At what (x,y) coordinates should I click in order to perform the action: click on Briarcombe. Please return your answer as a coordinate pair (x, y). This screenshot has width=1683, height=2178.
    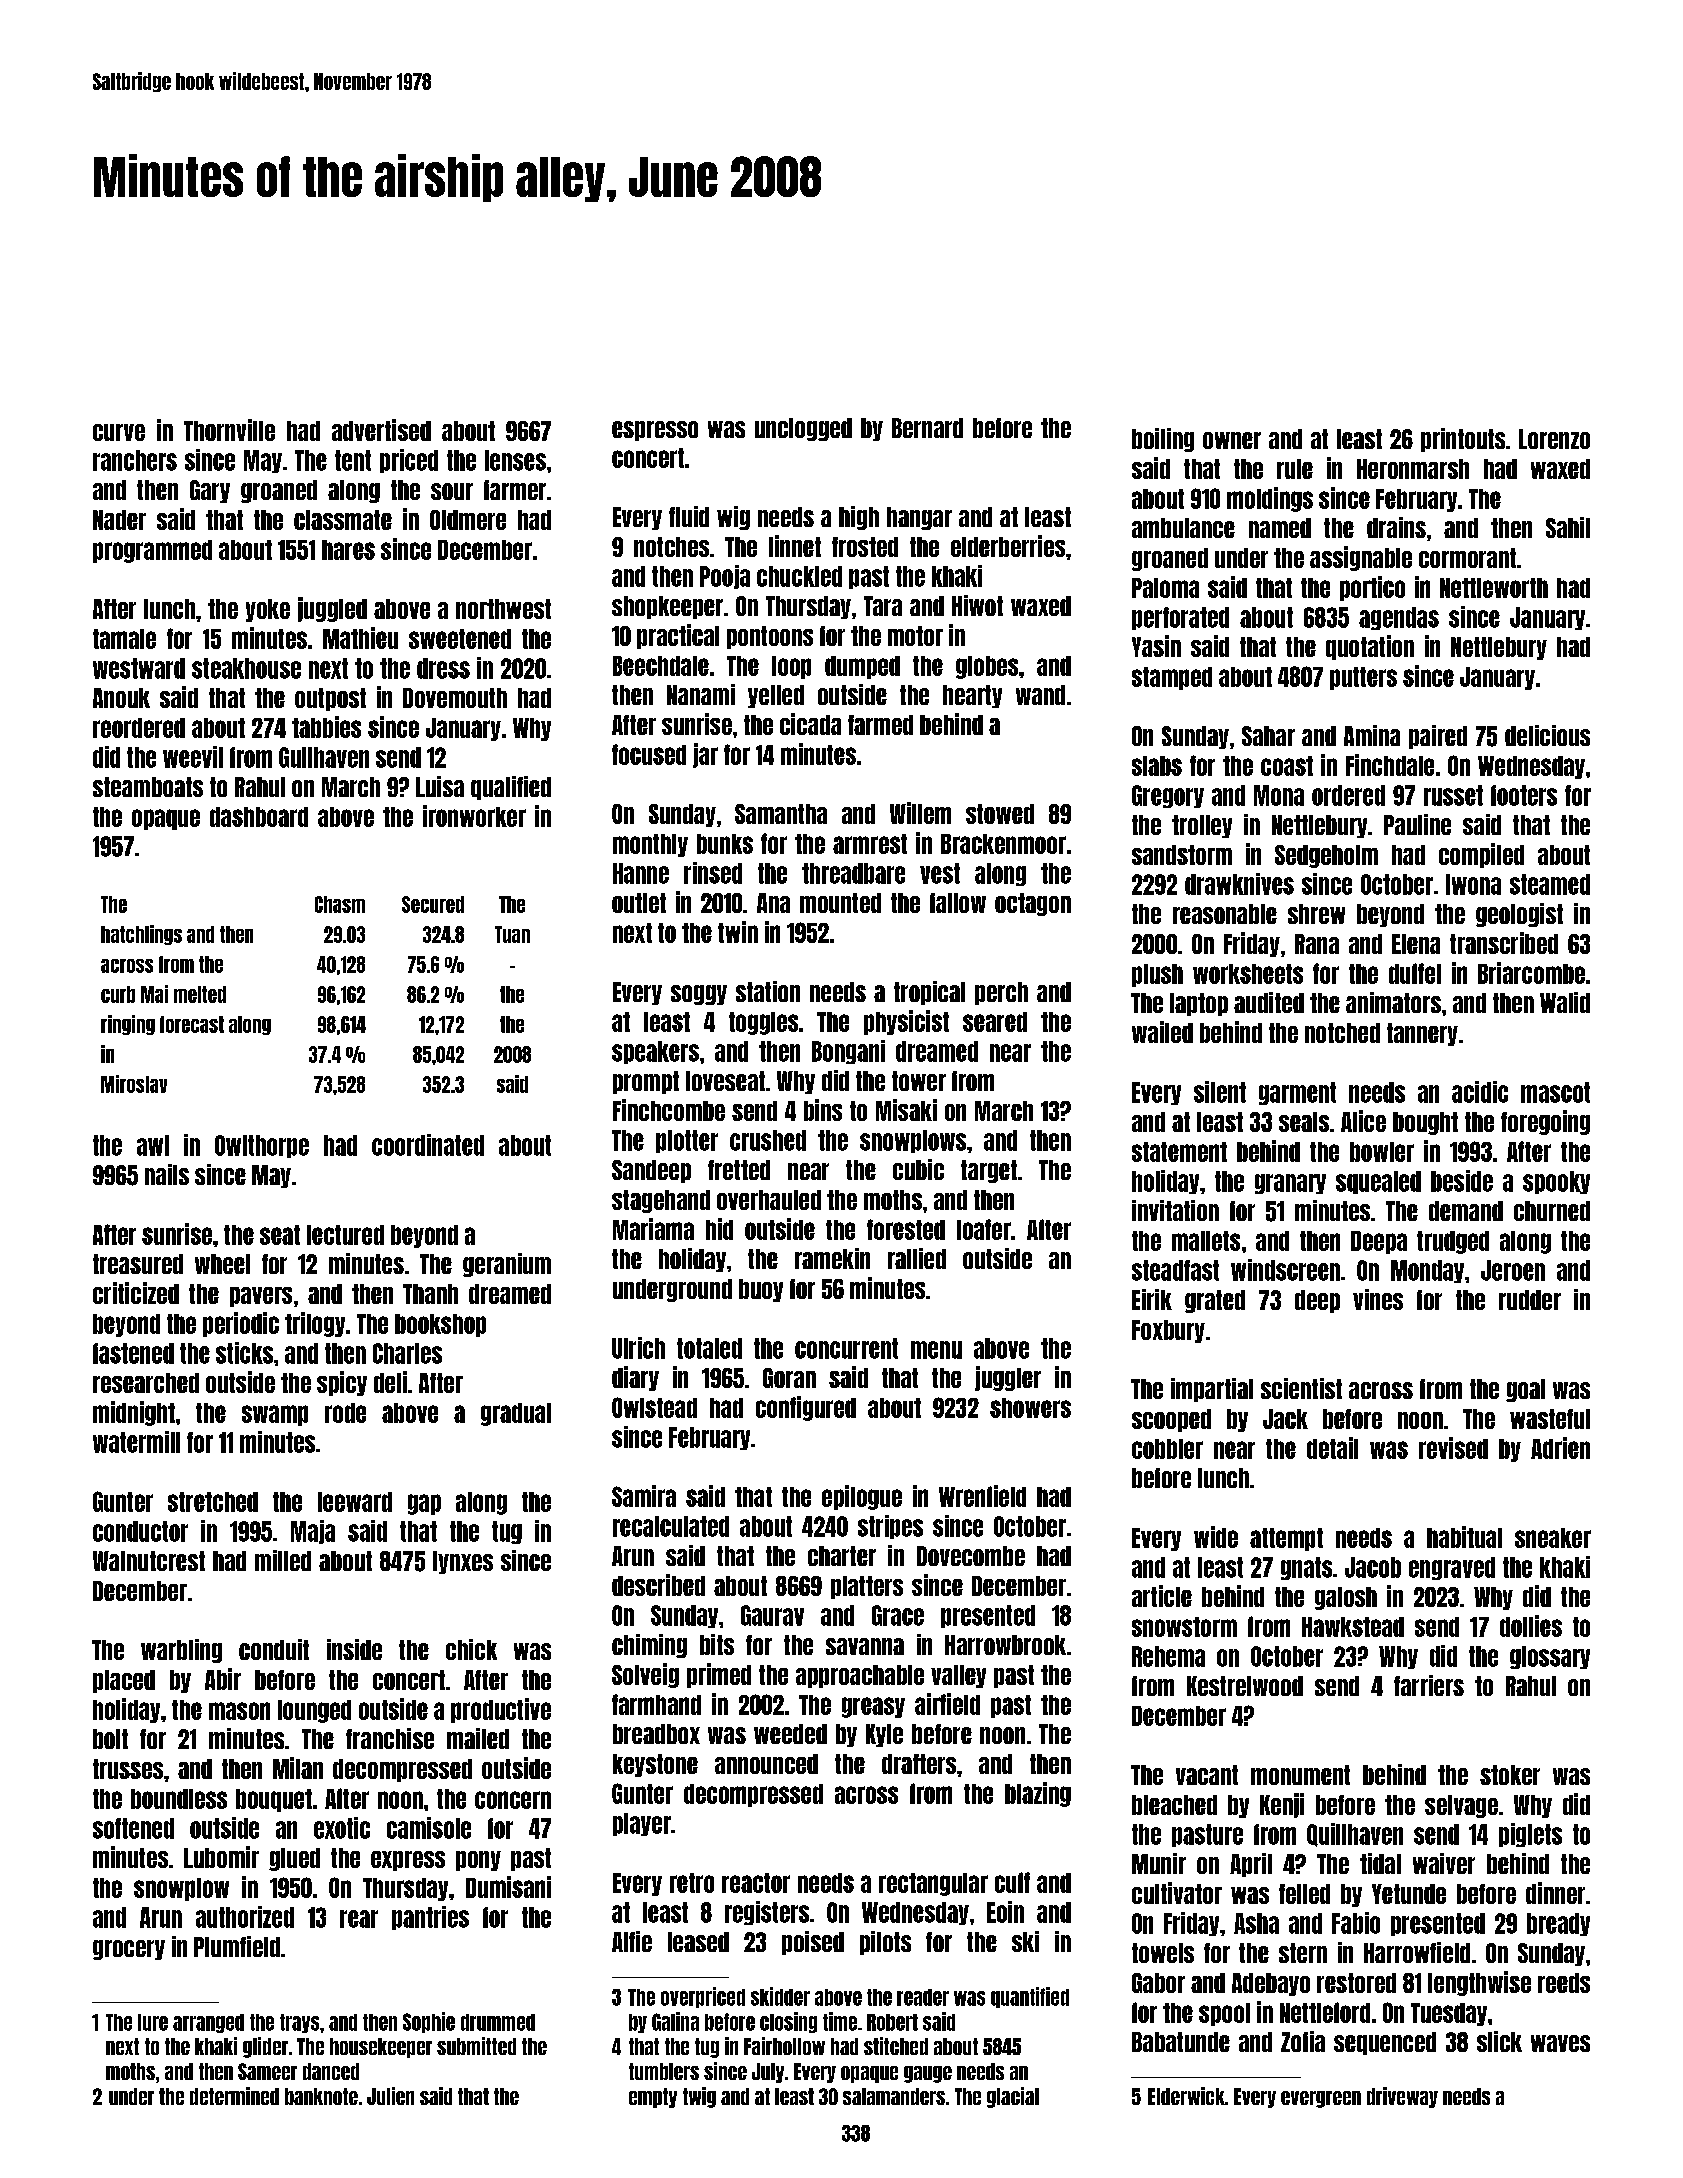
    Looking at the image, I should click on (1531, 973).
